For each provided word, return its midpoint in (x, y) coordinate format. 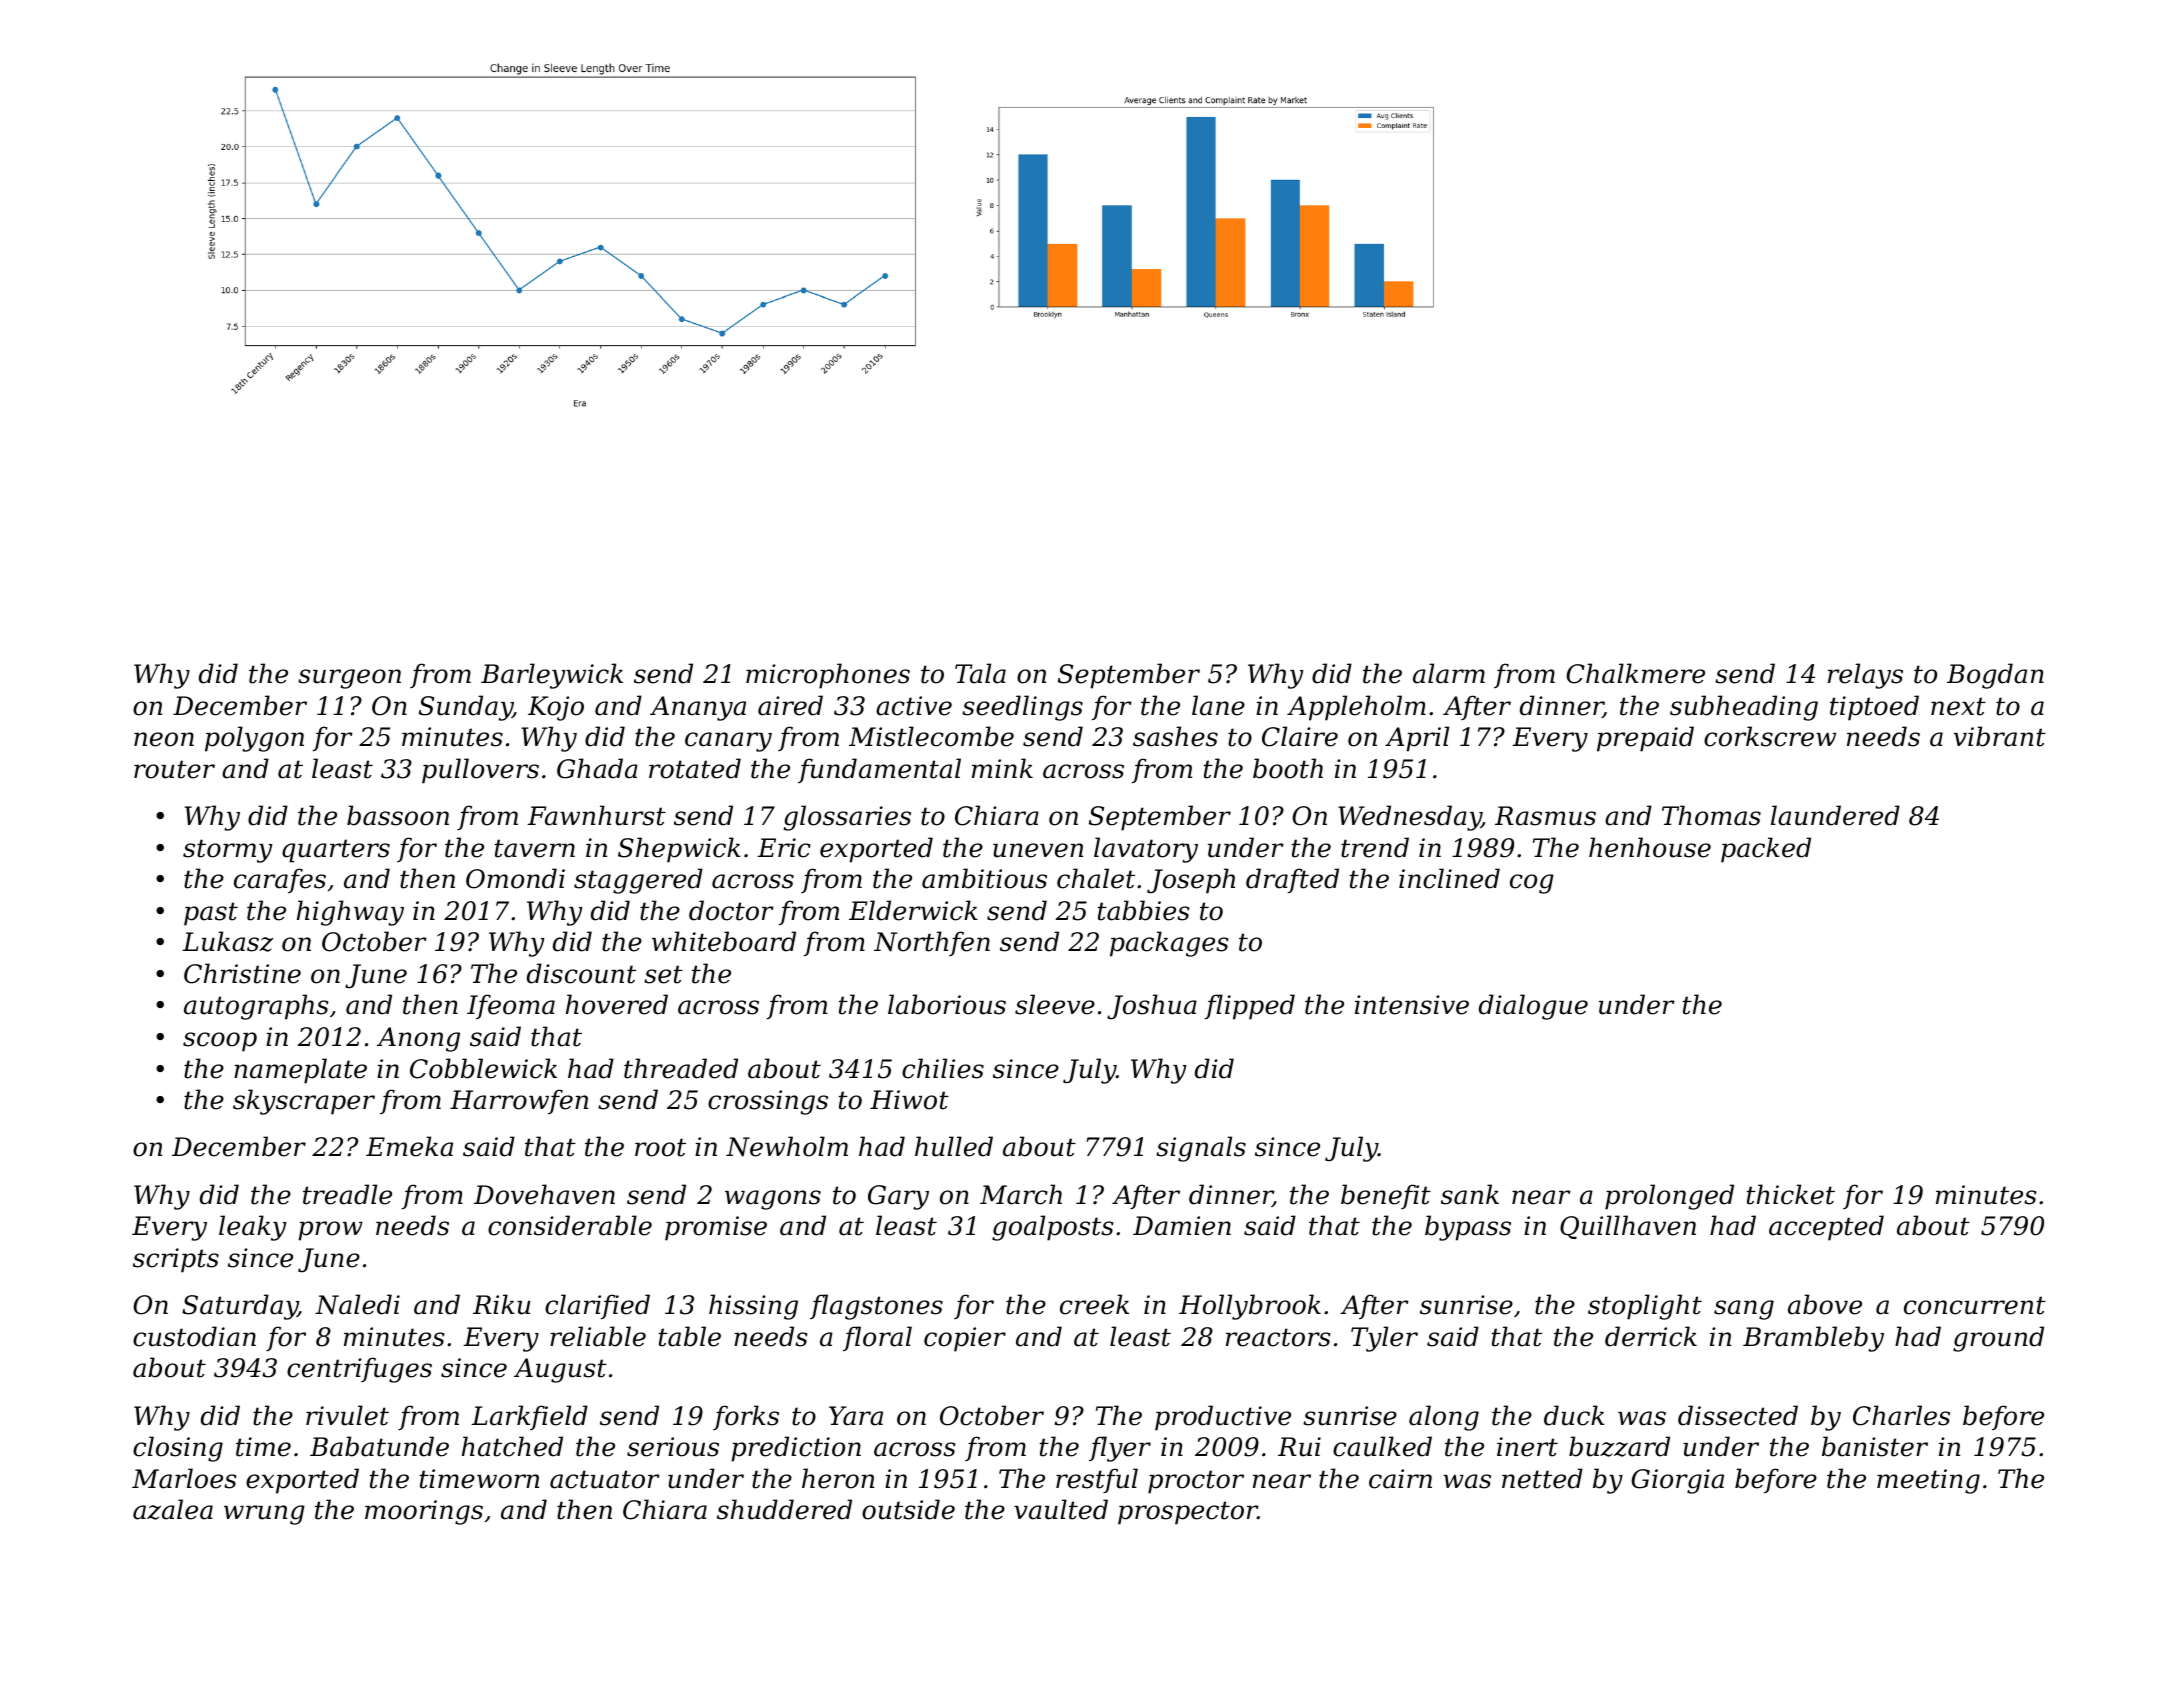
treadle (347, 1194)
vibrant (2000, 736)
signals (1201, 1149)
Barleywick (552, 676)
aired (790, 705)
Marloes (184, 1478)
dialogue (1533, 1007)
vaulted (1061, 1509)
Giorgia (1677, 1481)
